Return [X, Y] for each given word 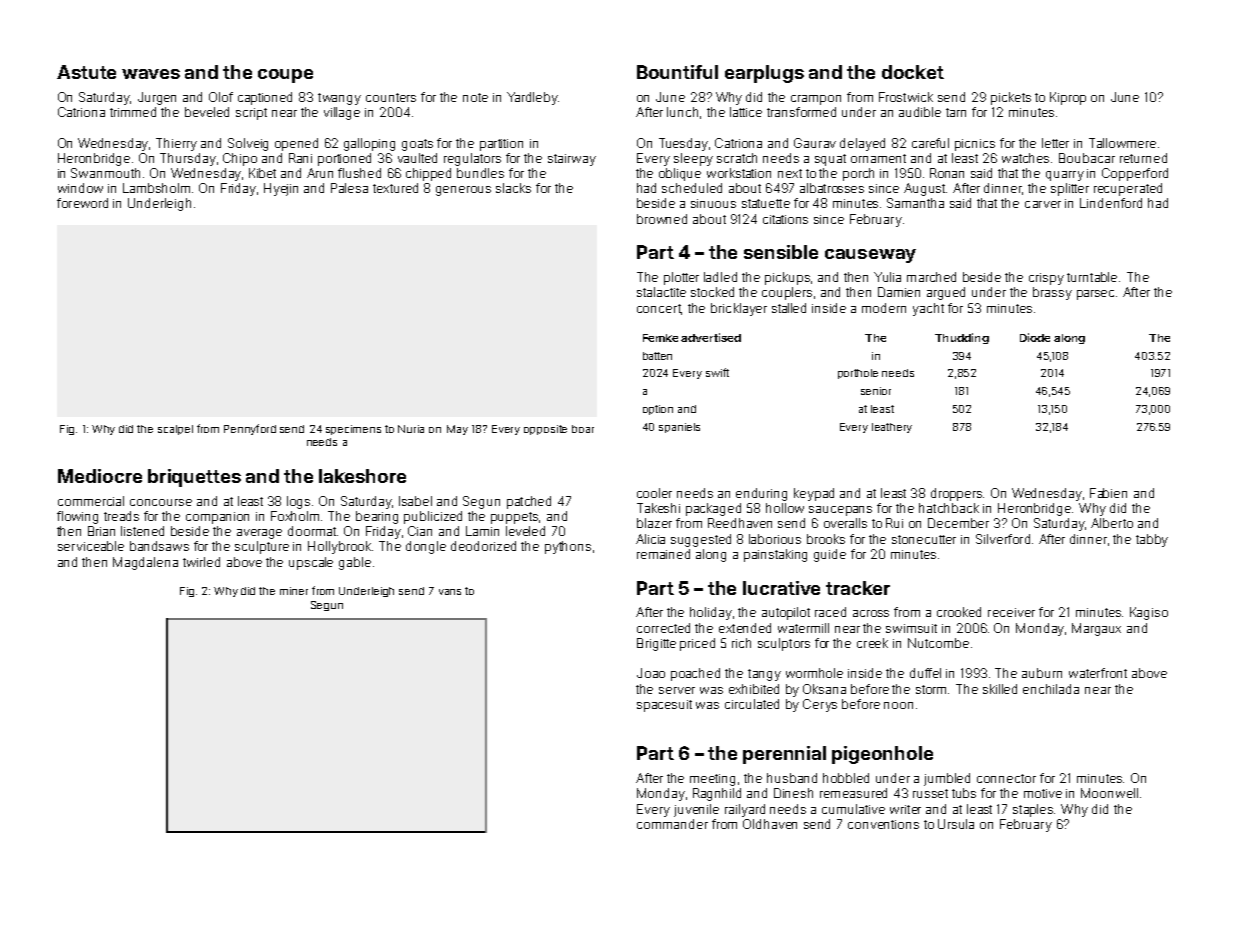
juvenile [696, 810]
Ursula [956, 824]
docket [913, 72]
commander [672, 824]
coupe [285, 76]
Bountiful [677, 72]
